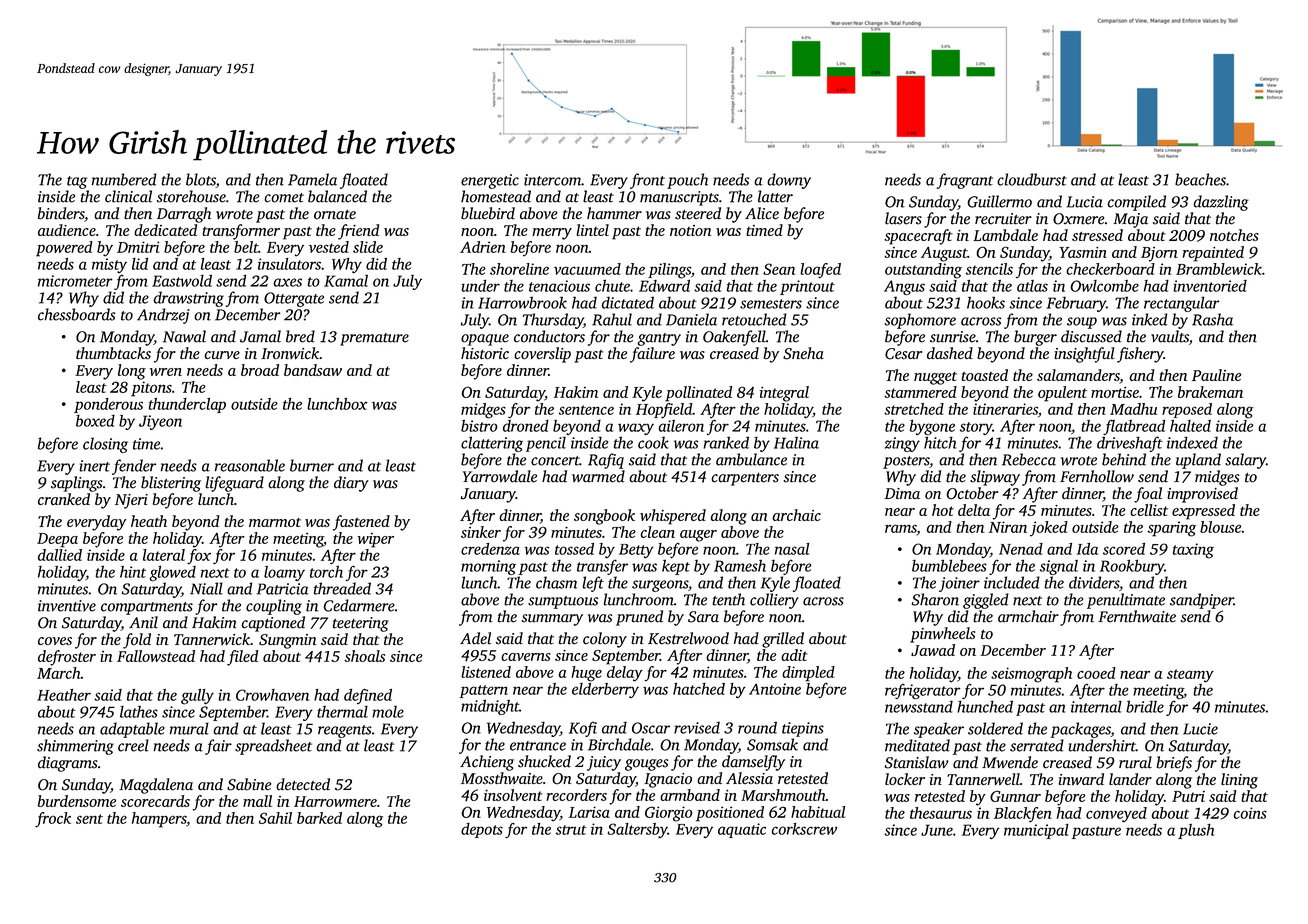 This screenshot has height=924, width=1308. What do you see at coordinates (1200, 729) in the screenshot?
I see `Lucie` at bounding box center [1200, 729].
